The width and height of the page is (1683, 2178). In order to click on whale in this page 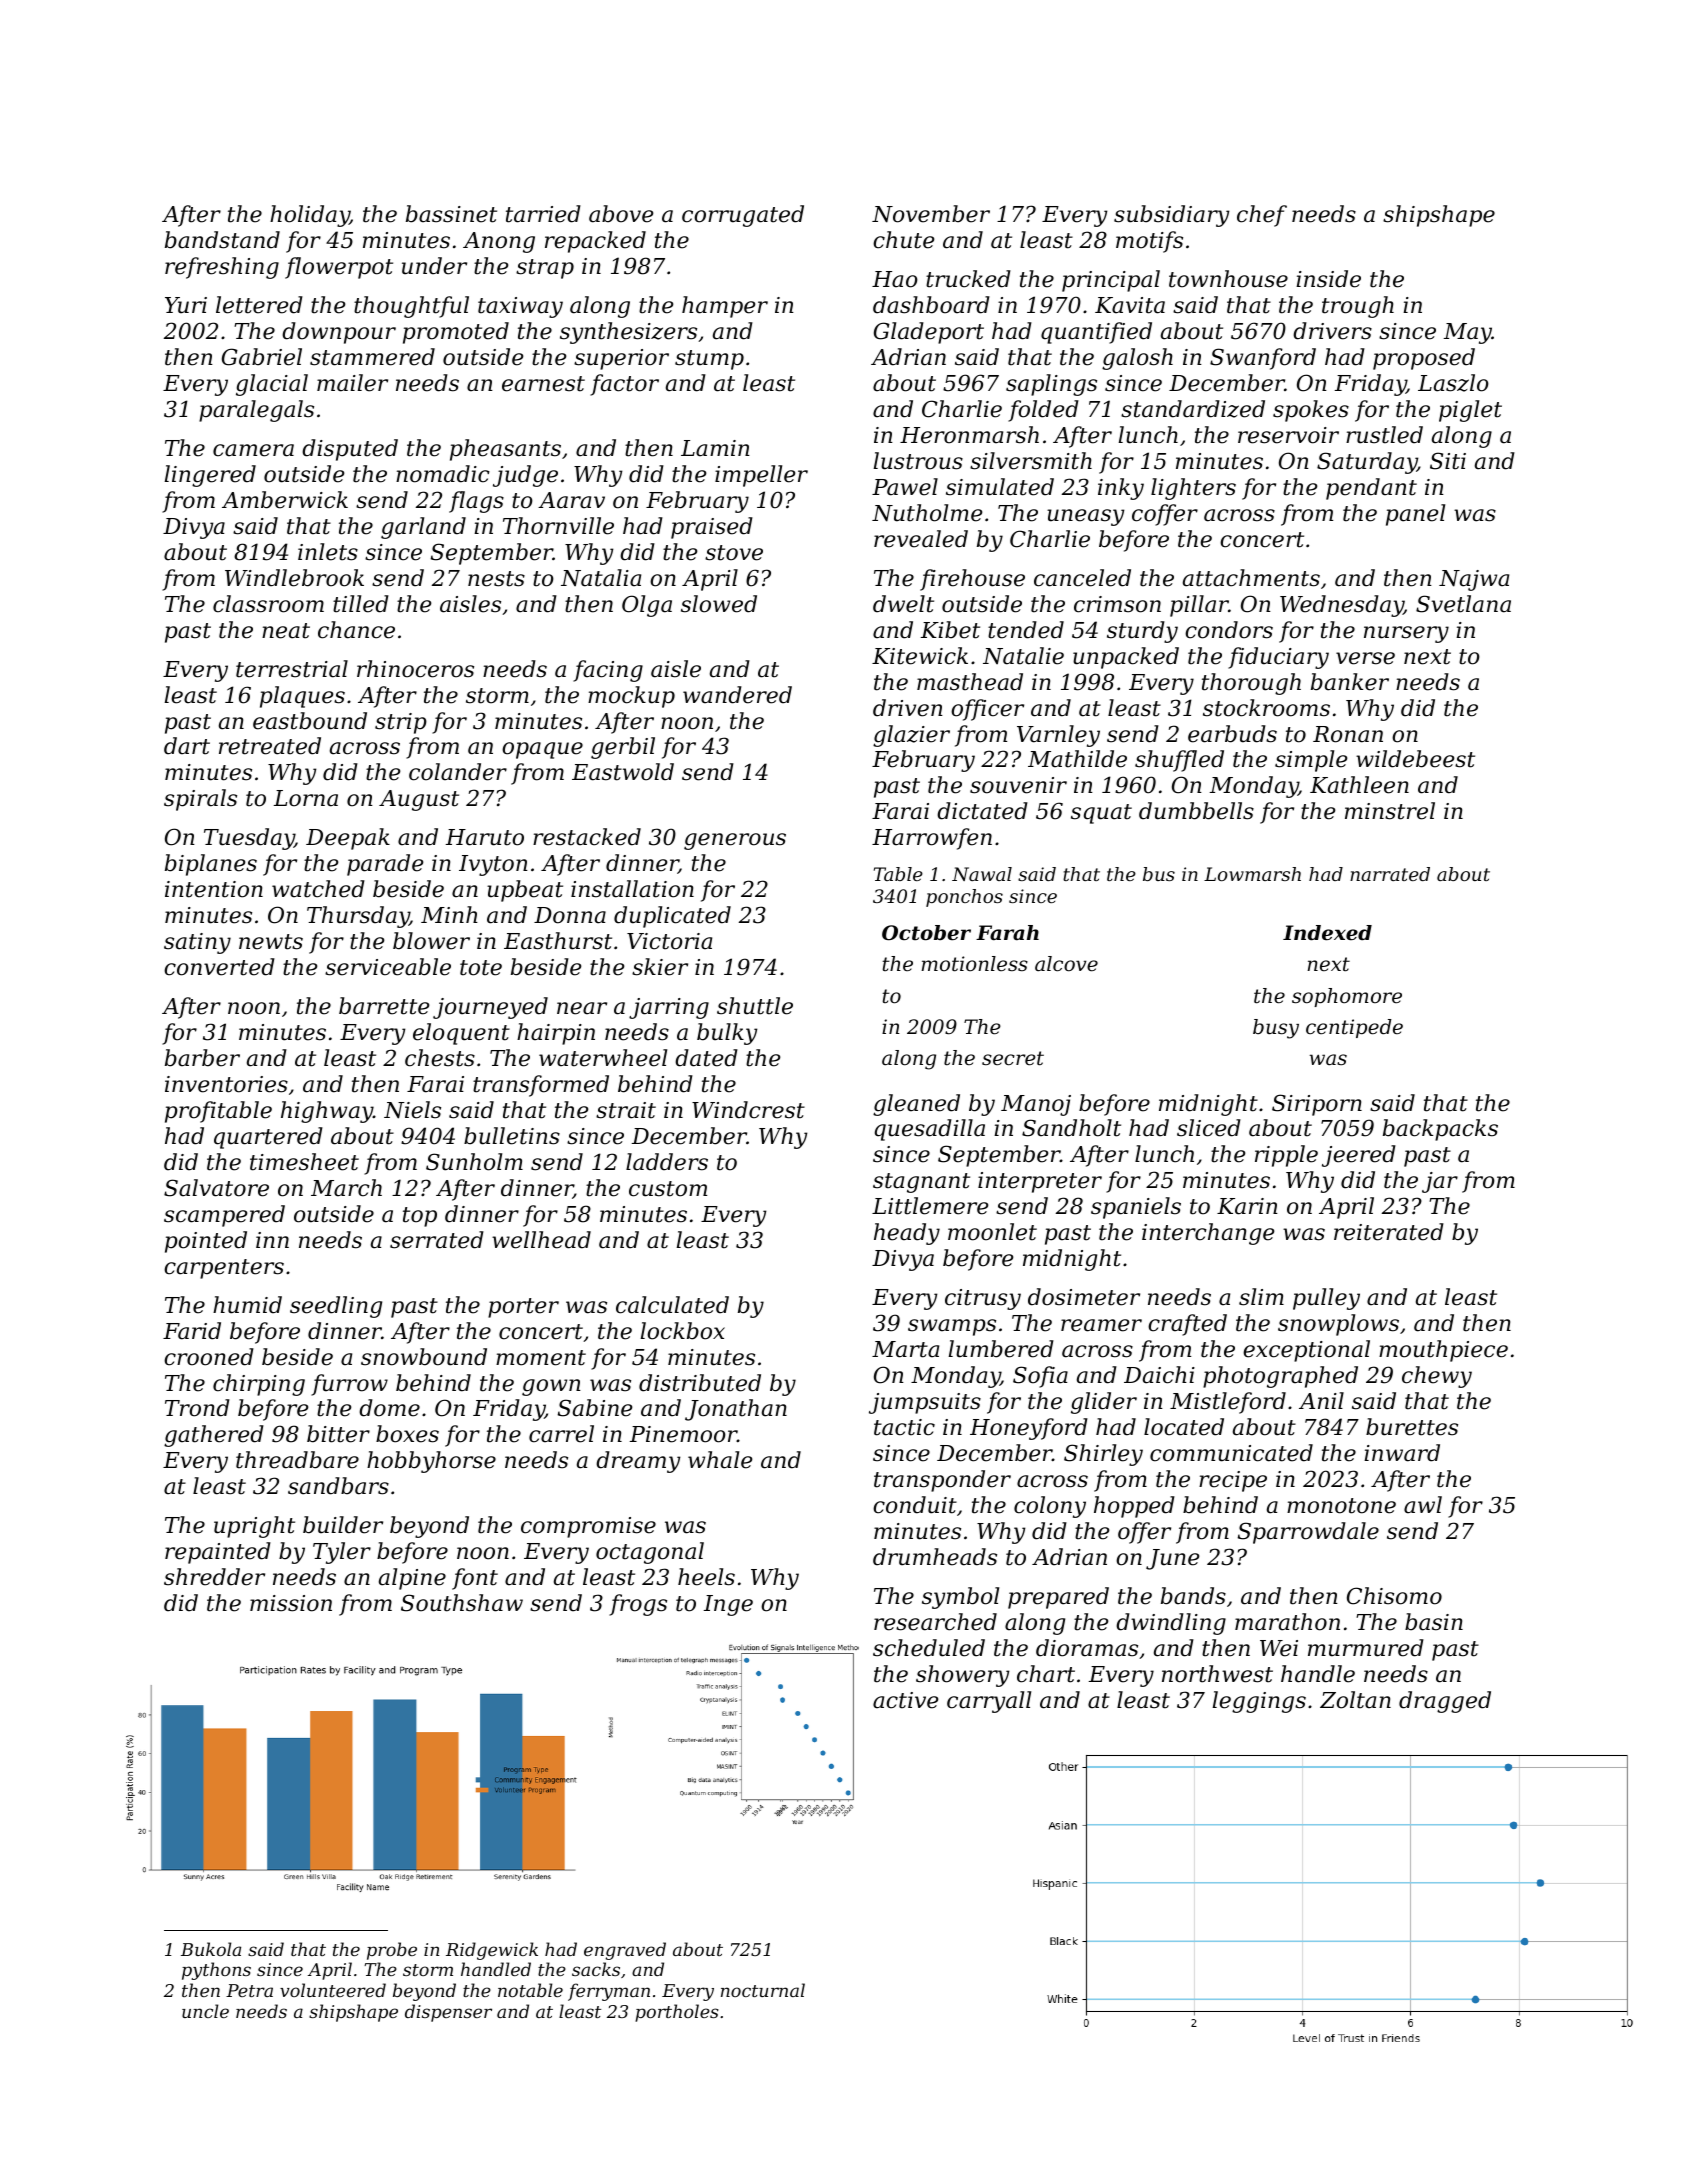, I will do `click(720, 1460)`.
